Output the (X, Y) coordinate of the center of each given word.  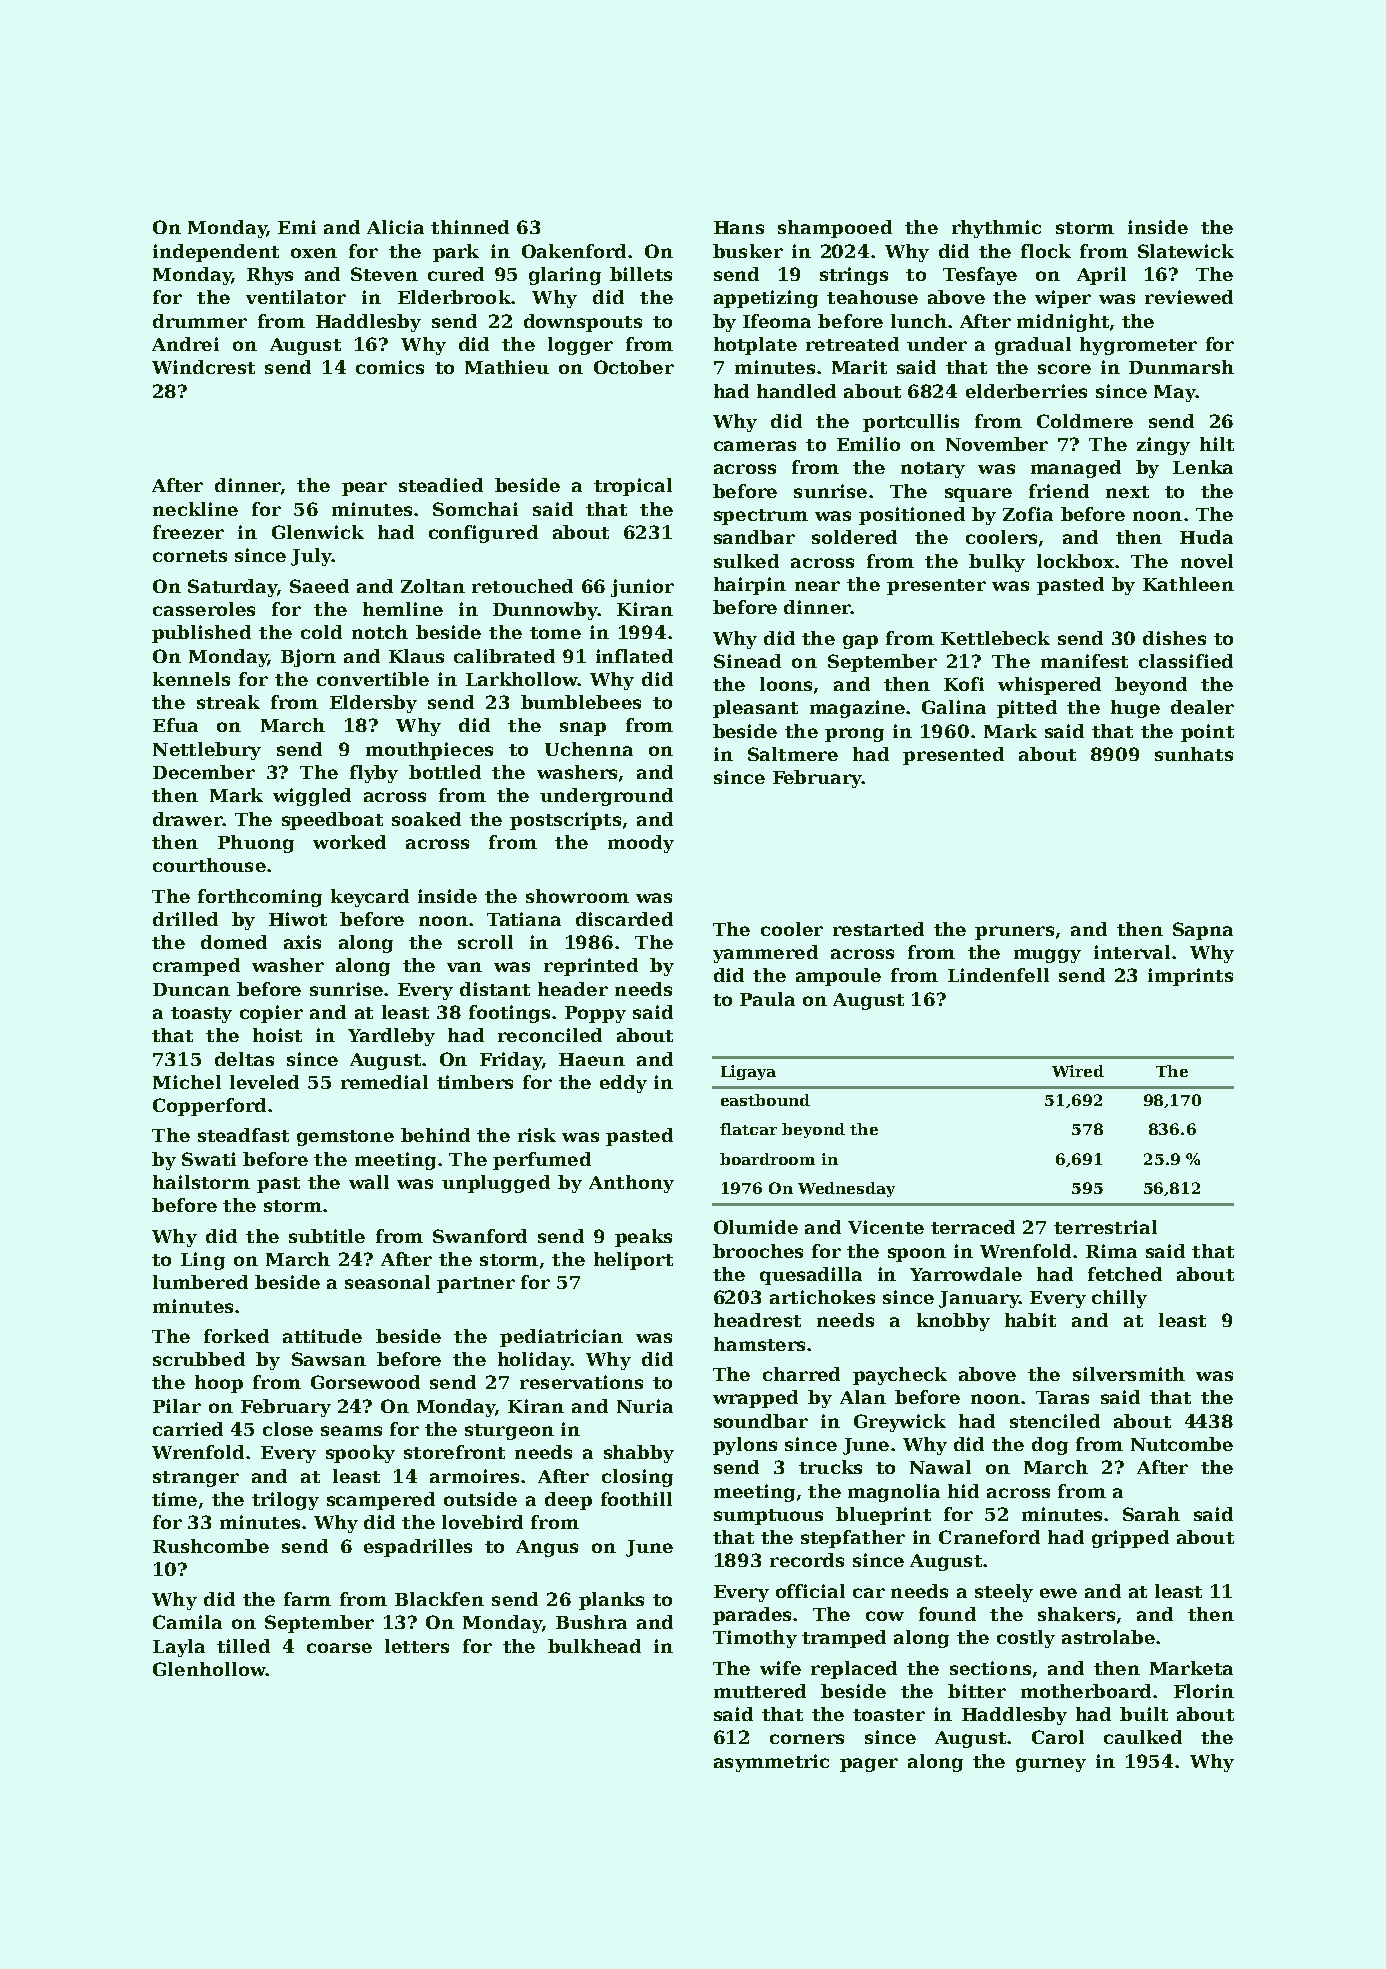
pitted (1027, 709)
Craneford (989, 1537)
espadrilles (418, 1548)
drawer (187, 819)
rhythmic (996, 229)
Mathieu (507, 367)
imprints (1190, 977)
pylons (745, 1446)
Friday (511, 1061)
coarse (339, 1648)
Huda (1206, 537)
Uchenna (589, 749)
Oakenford (574, 251)
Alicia (395, 227)
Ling (203, 1261)
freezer (188, 532)
